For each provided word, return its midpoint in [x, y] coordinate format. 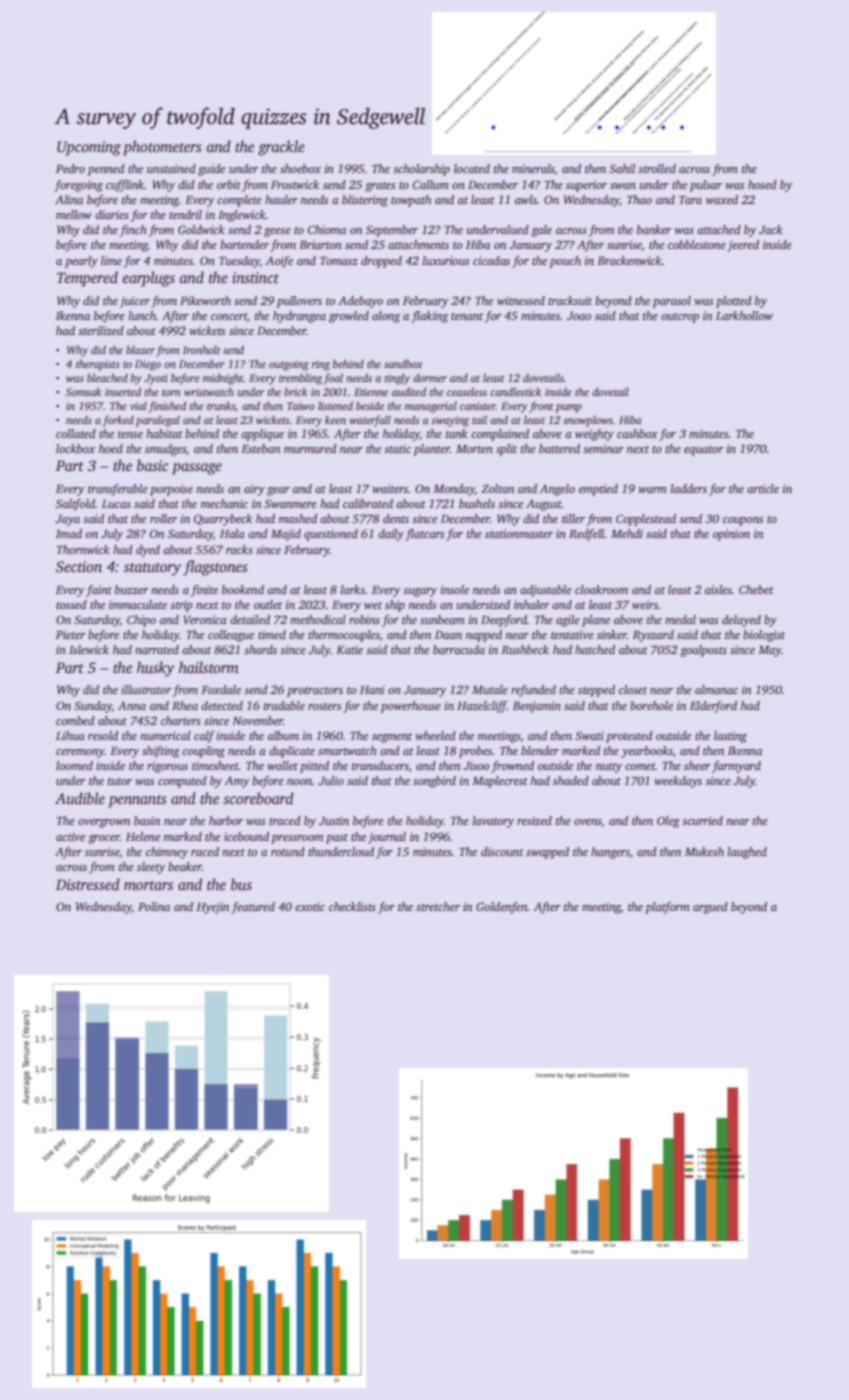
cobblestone [697, 244]
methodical [318, 619]
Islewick [89, 649]
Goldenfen [502, 908]
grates [380, 187]
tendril [185, 214]
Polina [154, 906]
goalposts [703, 651]
